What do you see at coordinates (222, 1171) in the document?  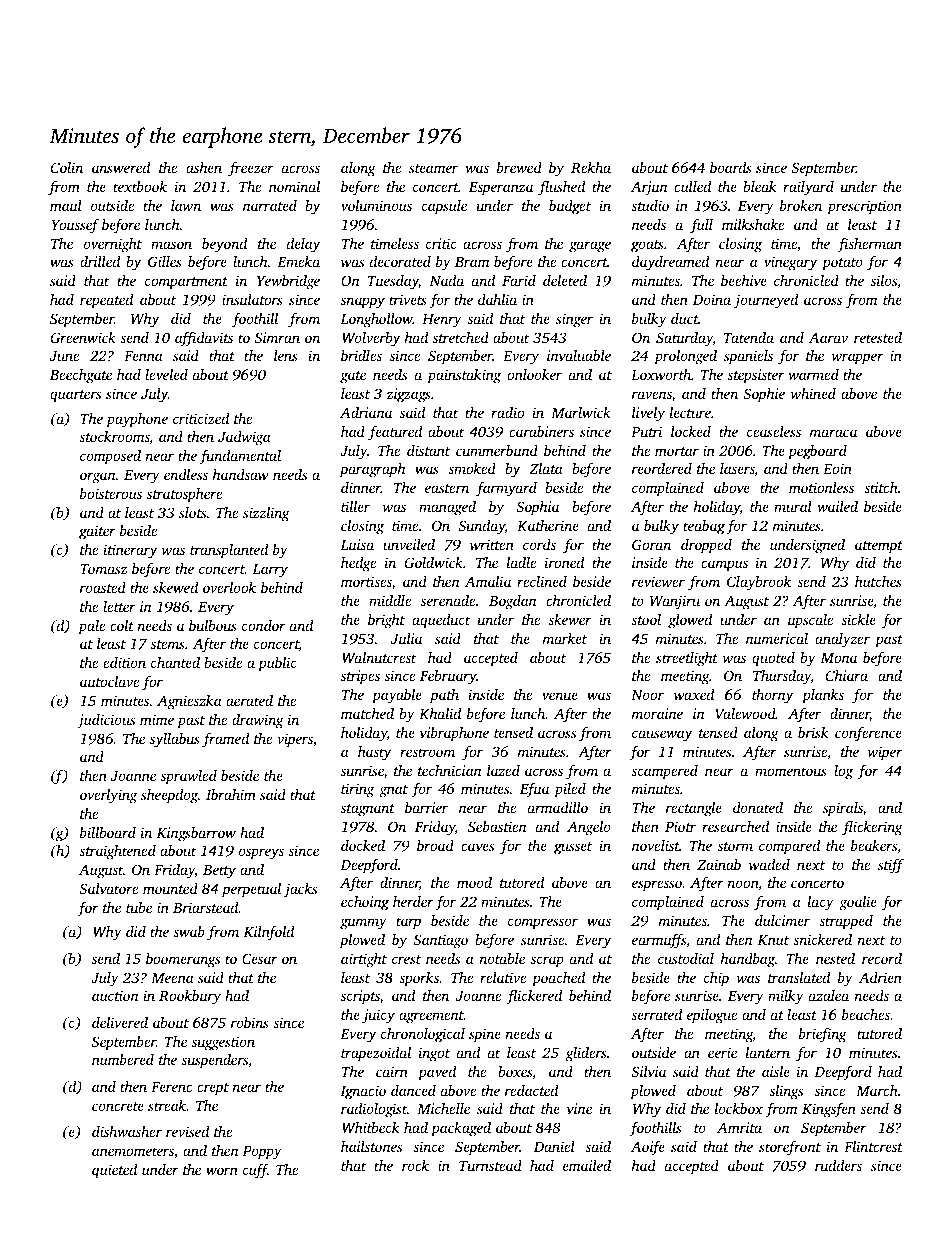 I see `worn` at bounding box center [222, 1171].
